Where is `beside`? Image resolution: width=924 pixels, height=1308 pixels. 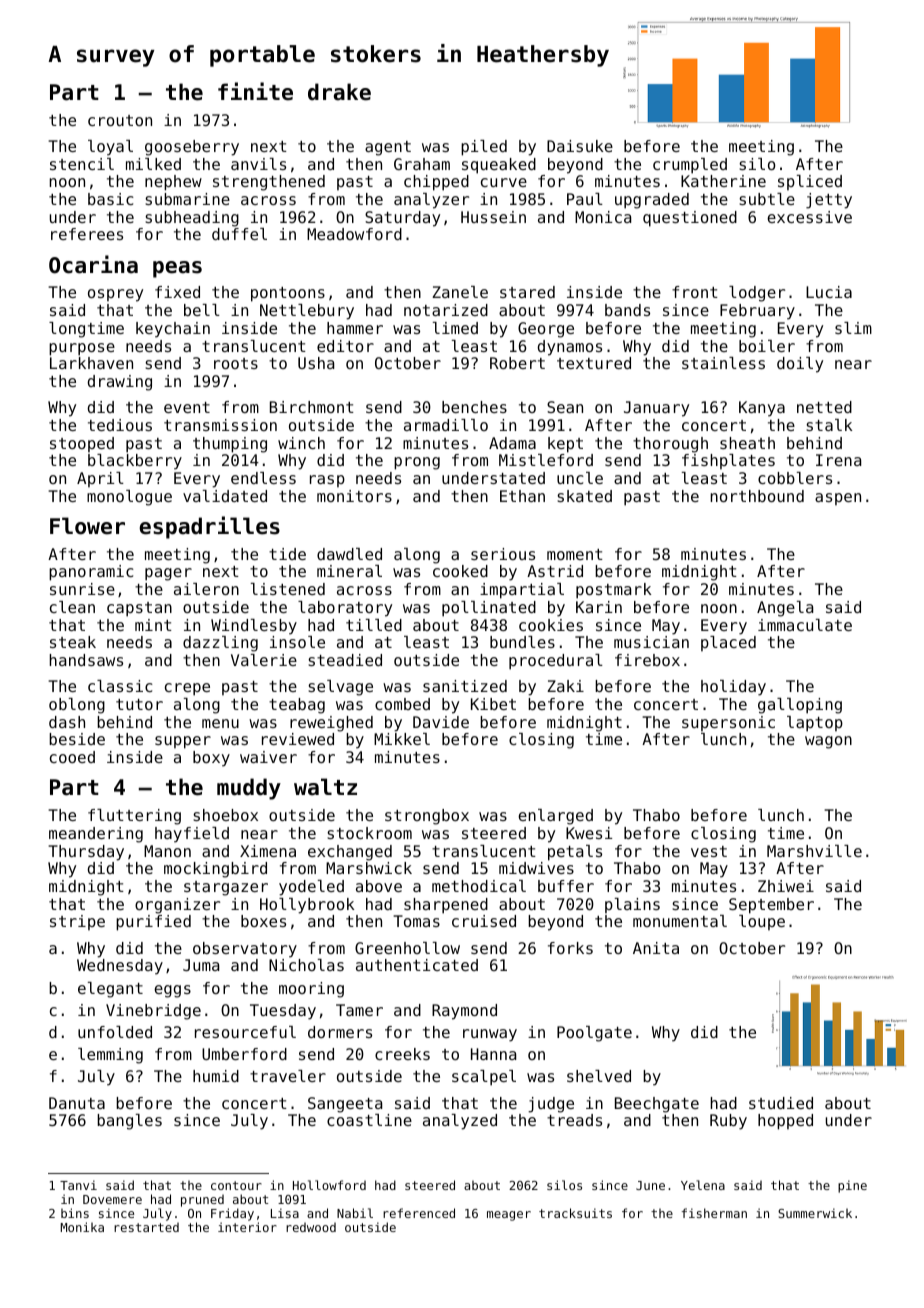
beside is located at coordinates (77, 739).
